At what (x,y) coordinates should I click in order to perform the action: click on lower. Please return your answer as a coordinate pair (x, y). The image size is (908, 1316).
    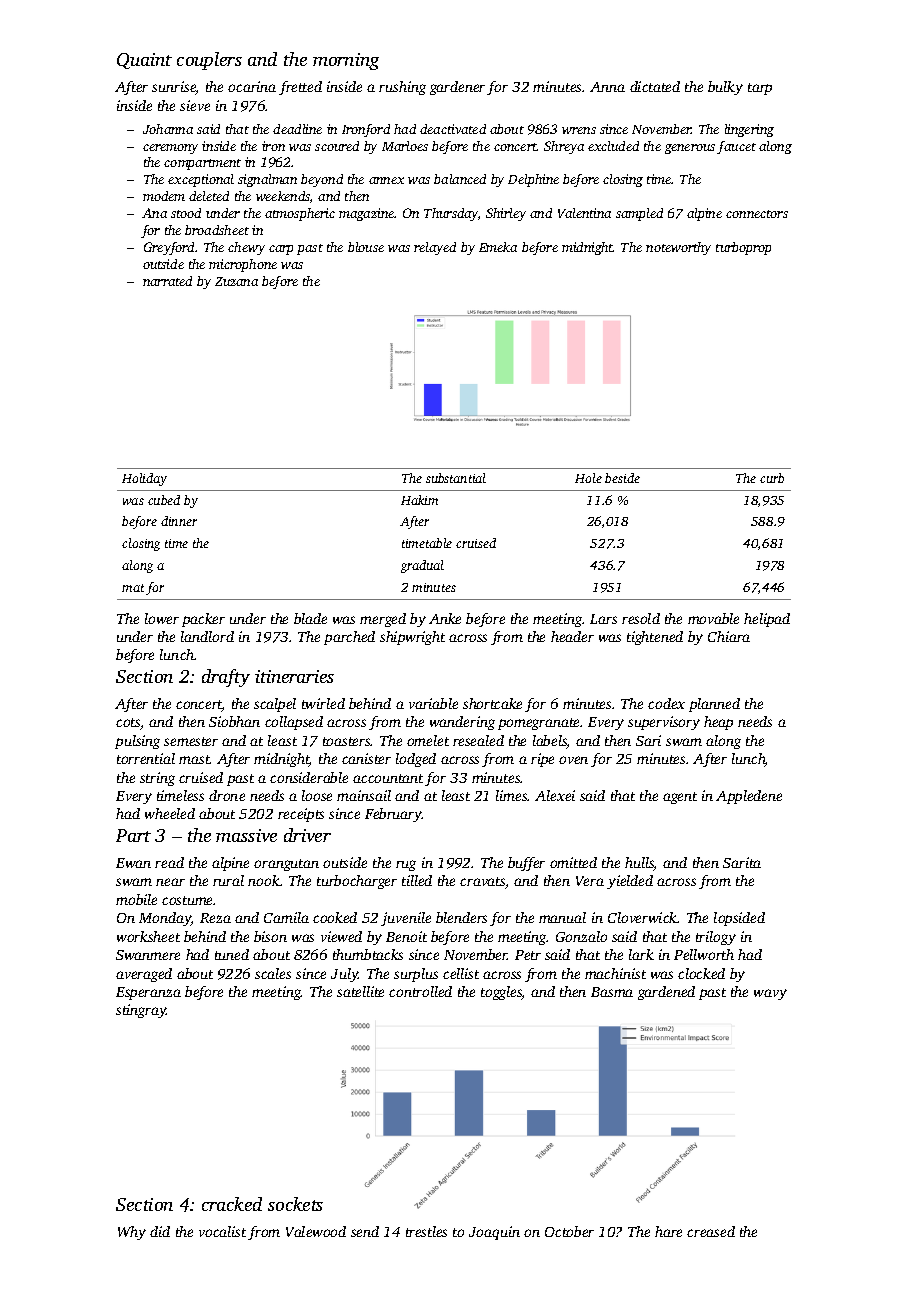
    Looking at the image, I should click on (162, 618).
